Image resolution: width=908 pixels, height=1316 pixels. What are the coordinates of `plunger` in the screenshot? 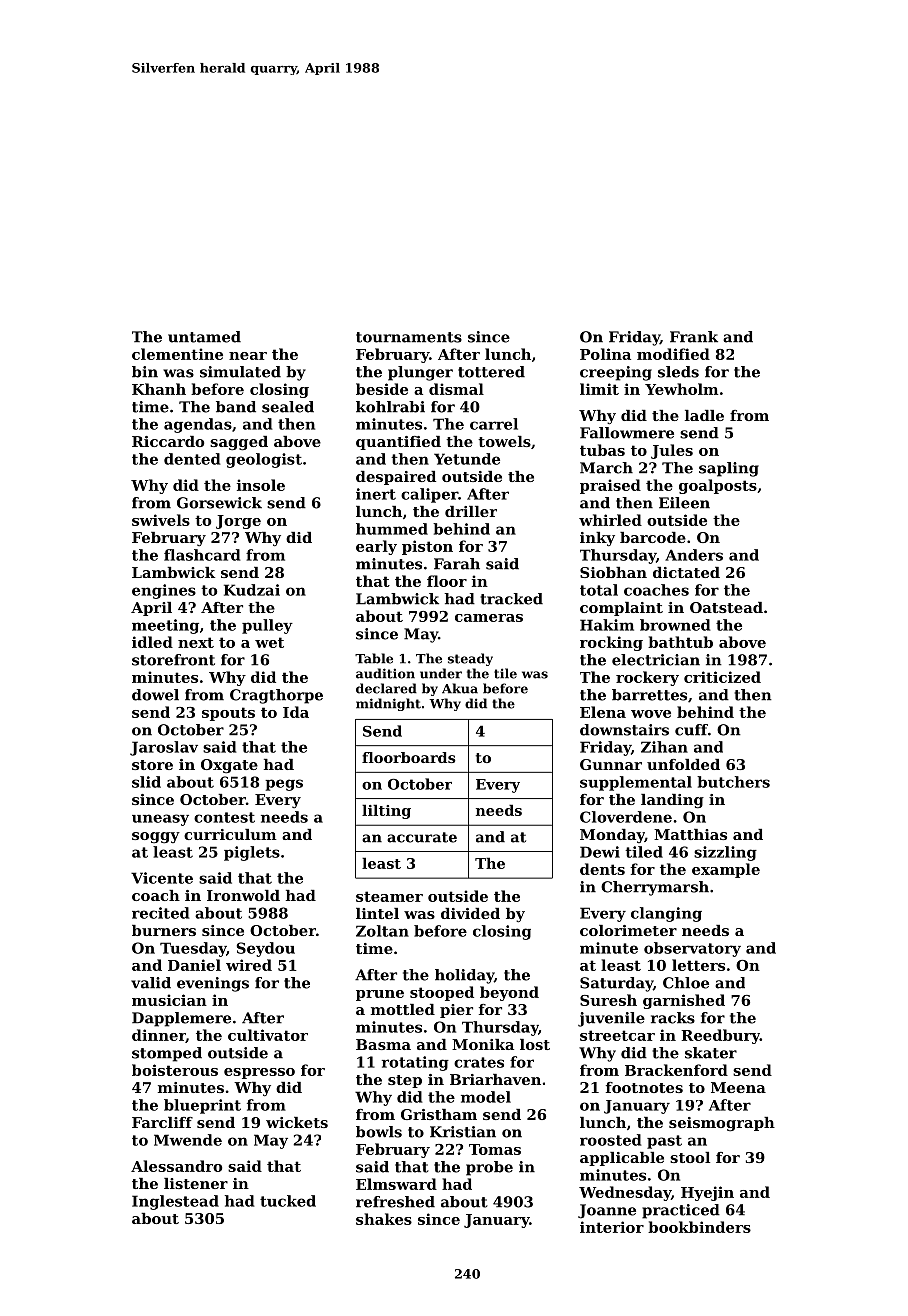 It's located at (420, 373).
